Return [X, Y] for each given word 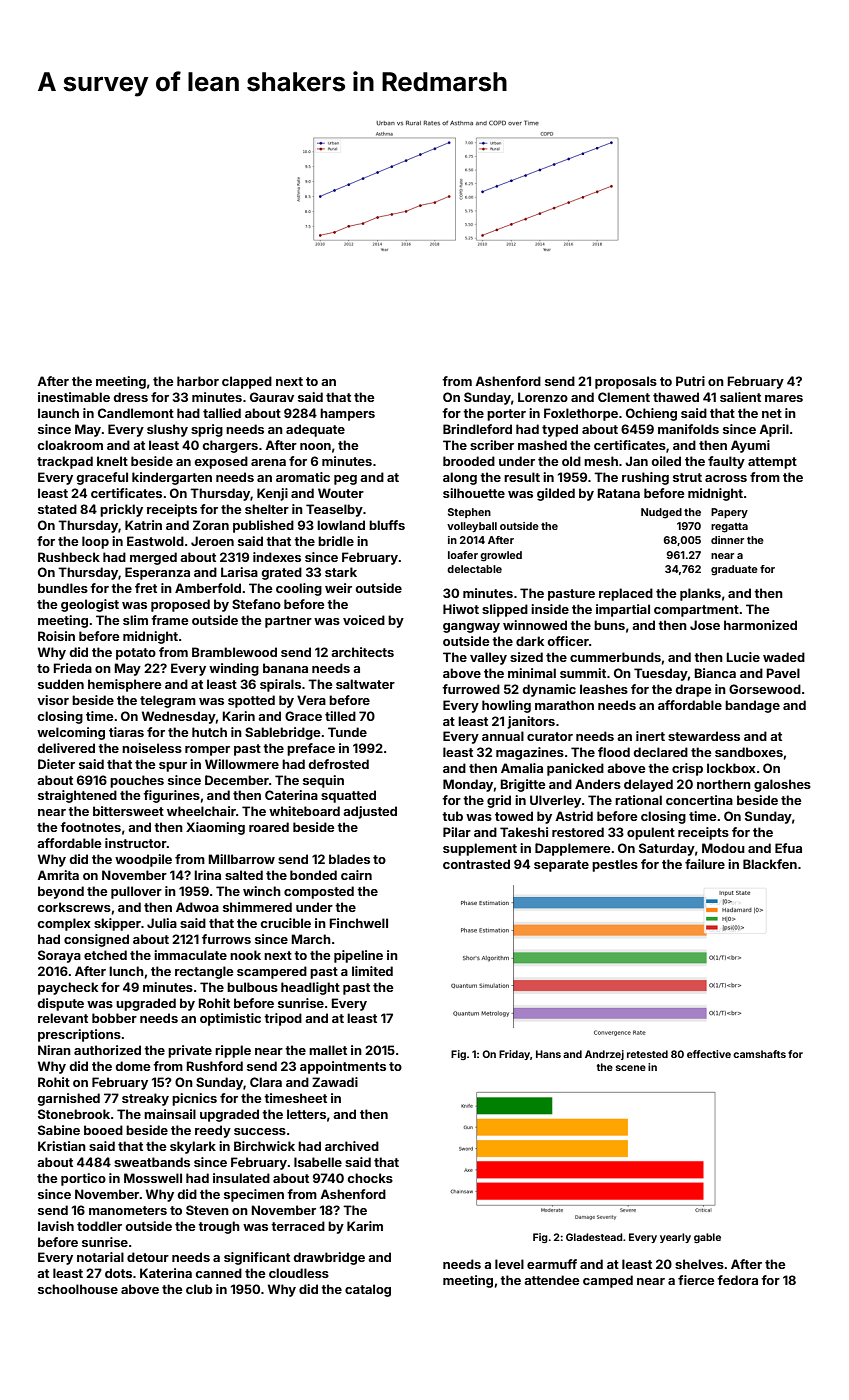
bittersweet [128, 811]
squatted [348, 796]
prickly [121, 510]
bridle [336, 541]
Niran [54, 1050]
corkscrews [74, 907]
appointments [343, 1067]
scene [631, 1068]
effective [709, 1054]
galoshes [782, 785]
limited [372, 971]
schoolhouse [78, 1289]
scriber [492, 445]
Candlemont [136, 413]
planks [700, 594]
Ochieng [651, 414]
